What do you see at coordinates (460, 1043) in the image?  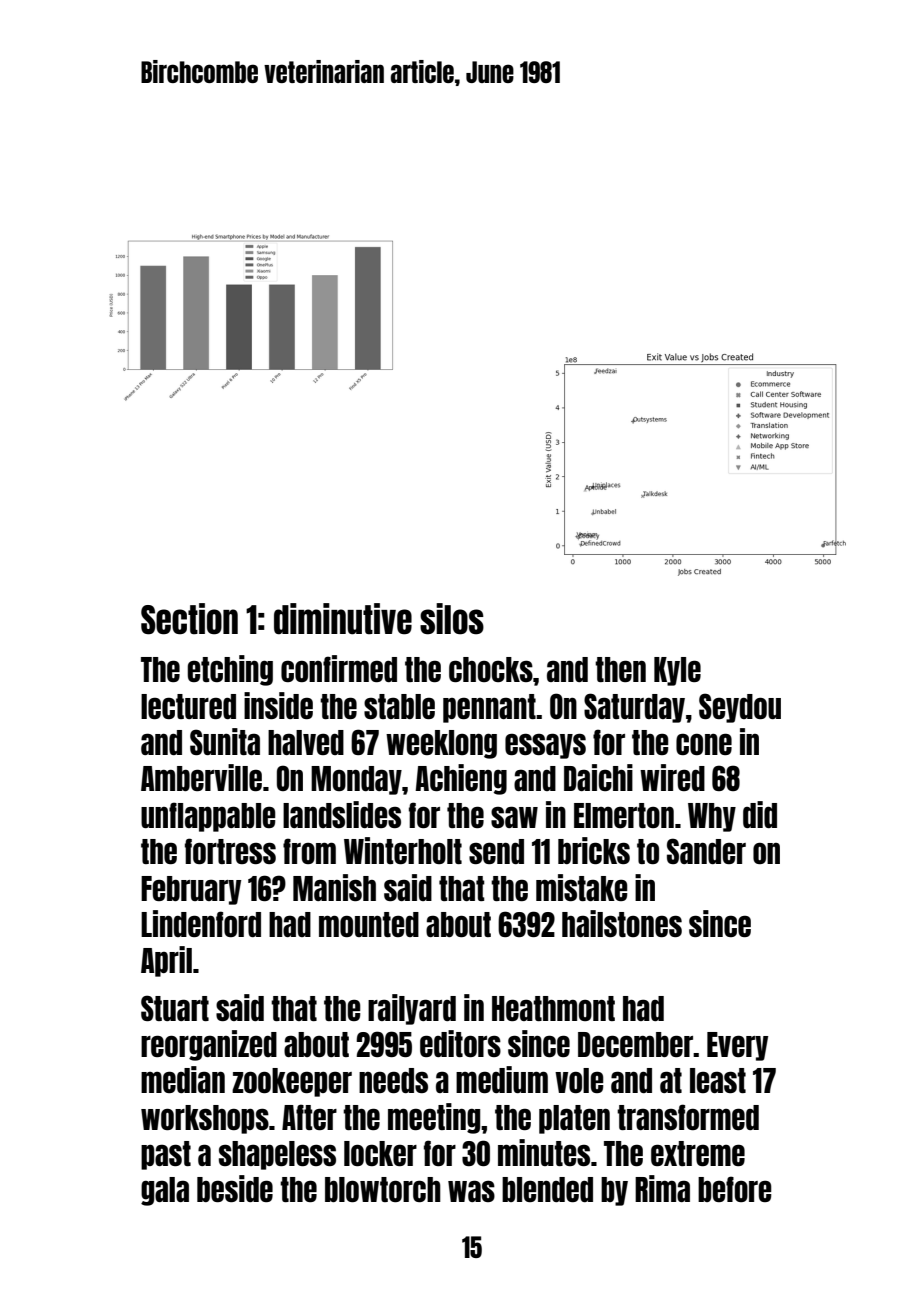 I see `editors` at bounding box center [460, 1043].
